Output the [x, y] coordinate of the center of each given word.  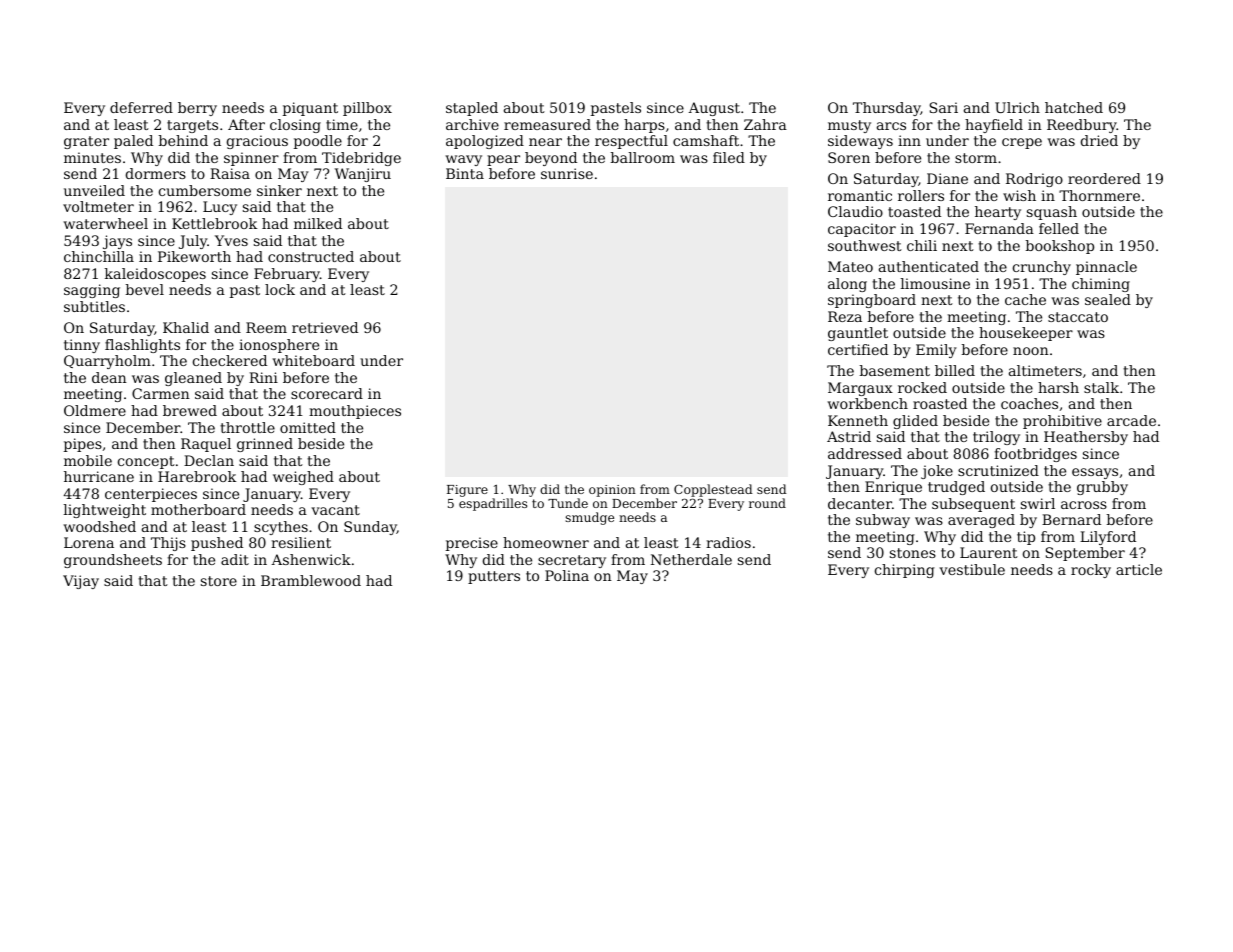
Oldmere [95, 410]
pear [503, 160]
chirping [905, 571]
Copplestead [713, 490]
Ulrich [1017, 107]
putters [494, 577]
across [1084, 505]
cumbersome [205, 190]
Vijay [81, 582]
